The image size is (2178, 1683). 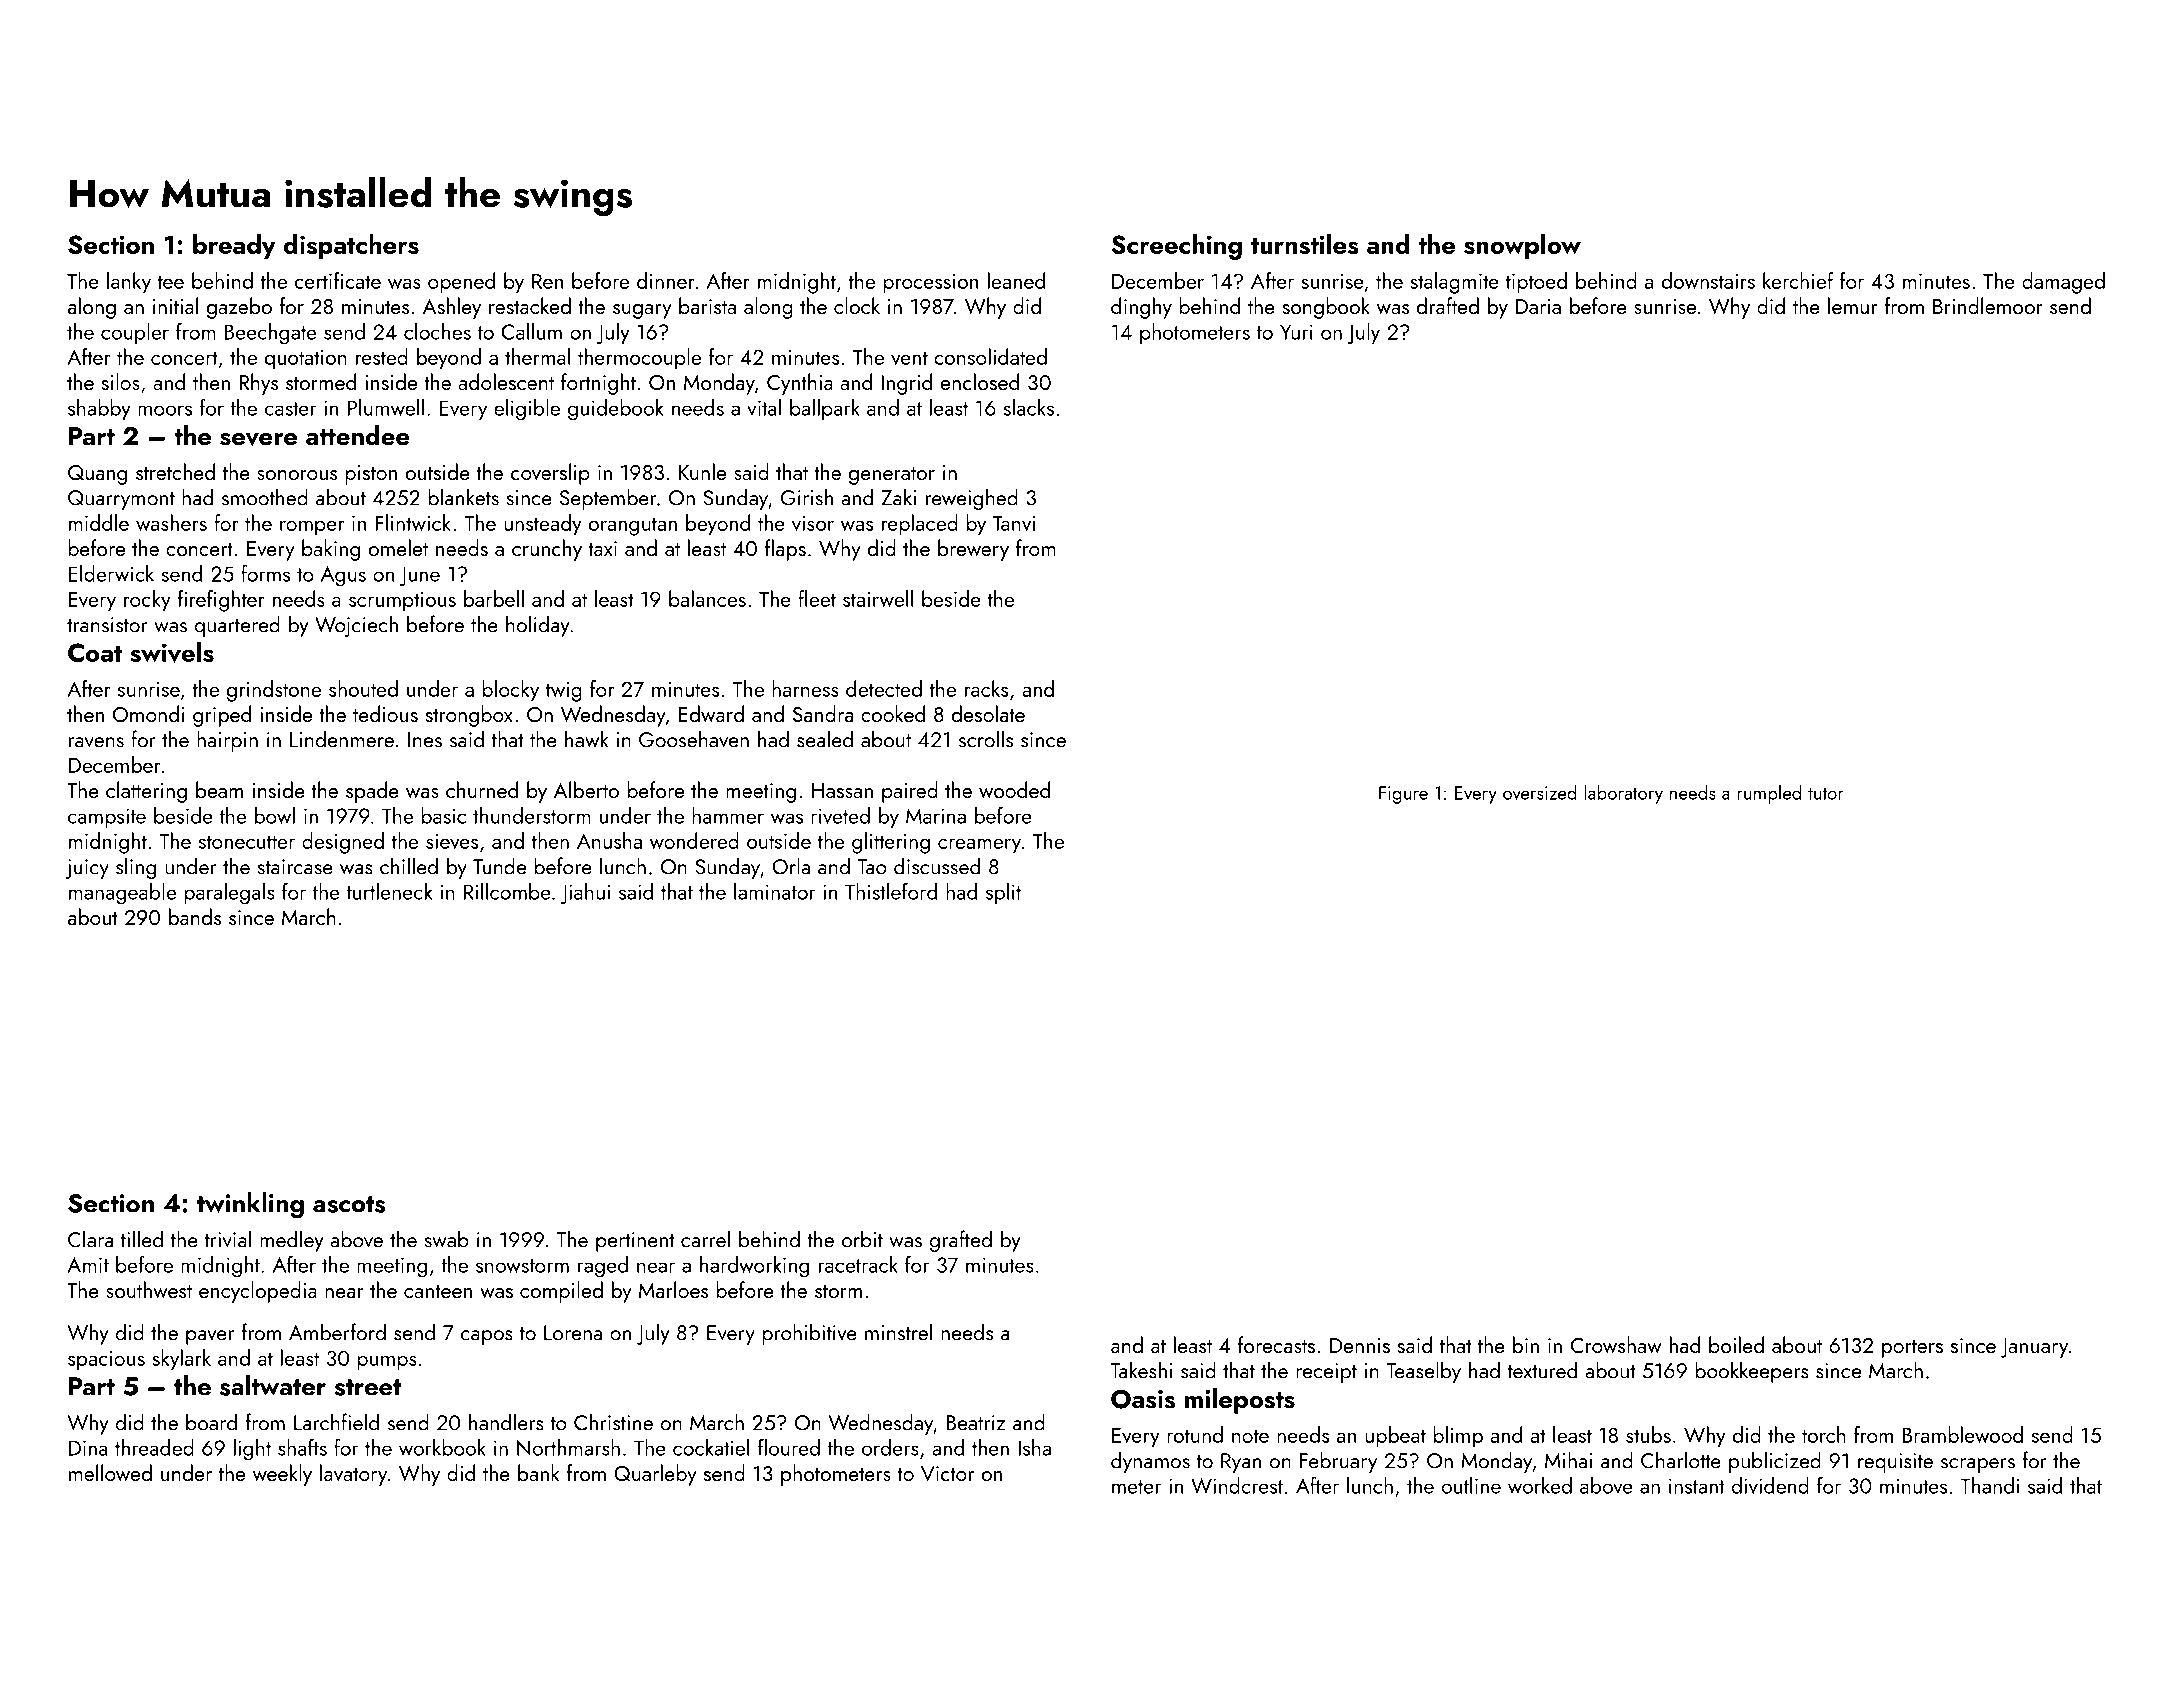 What do you see at coordinates (2034, 1348) in the screenshot?
I see `January` at bounding box center [2034, 1348].
